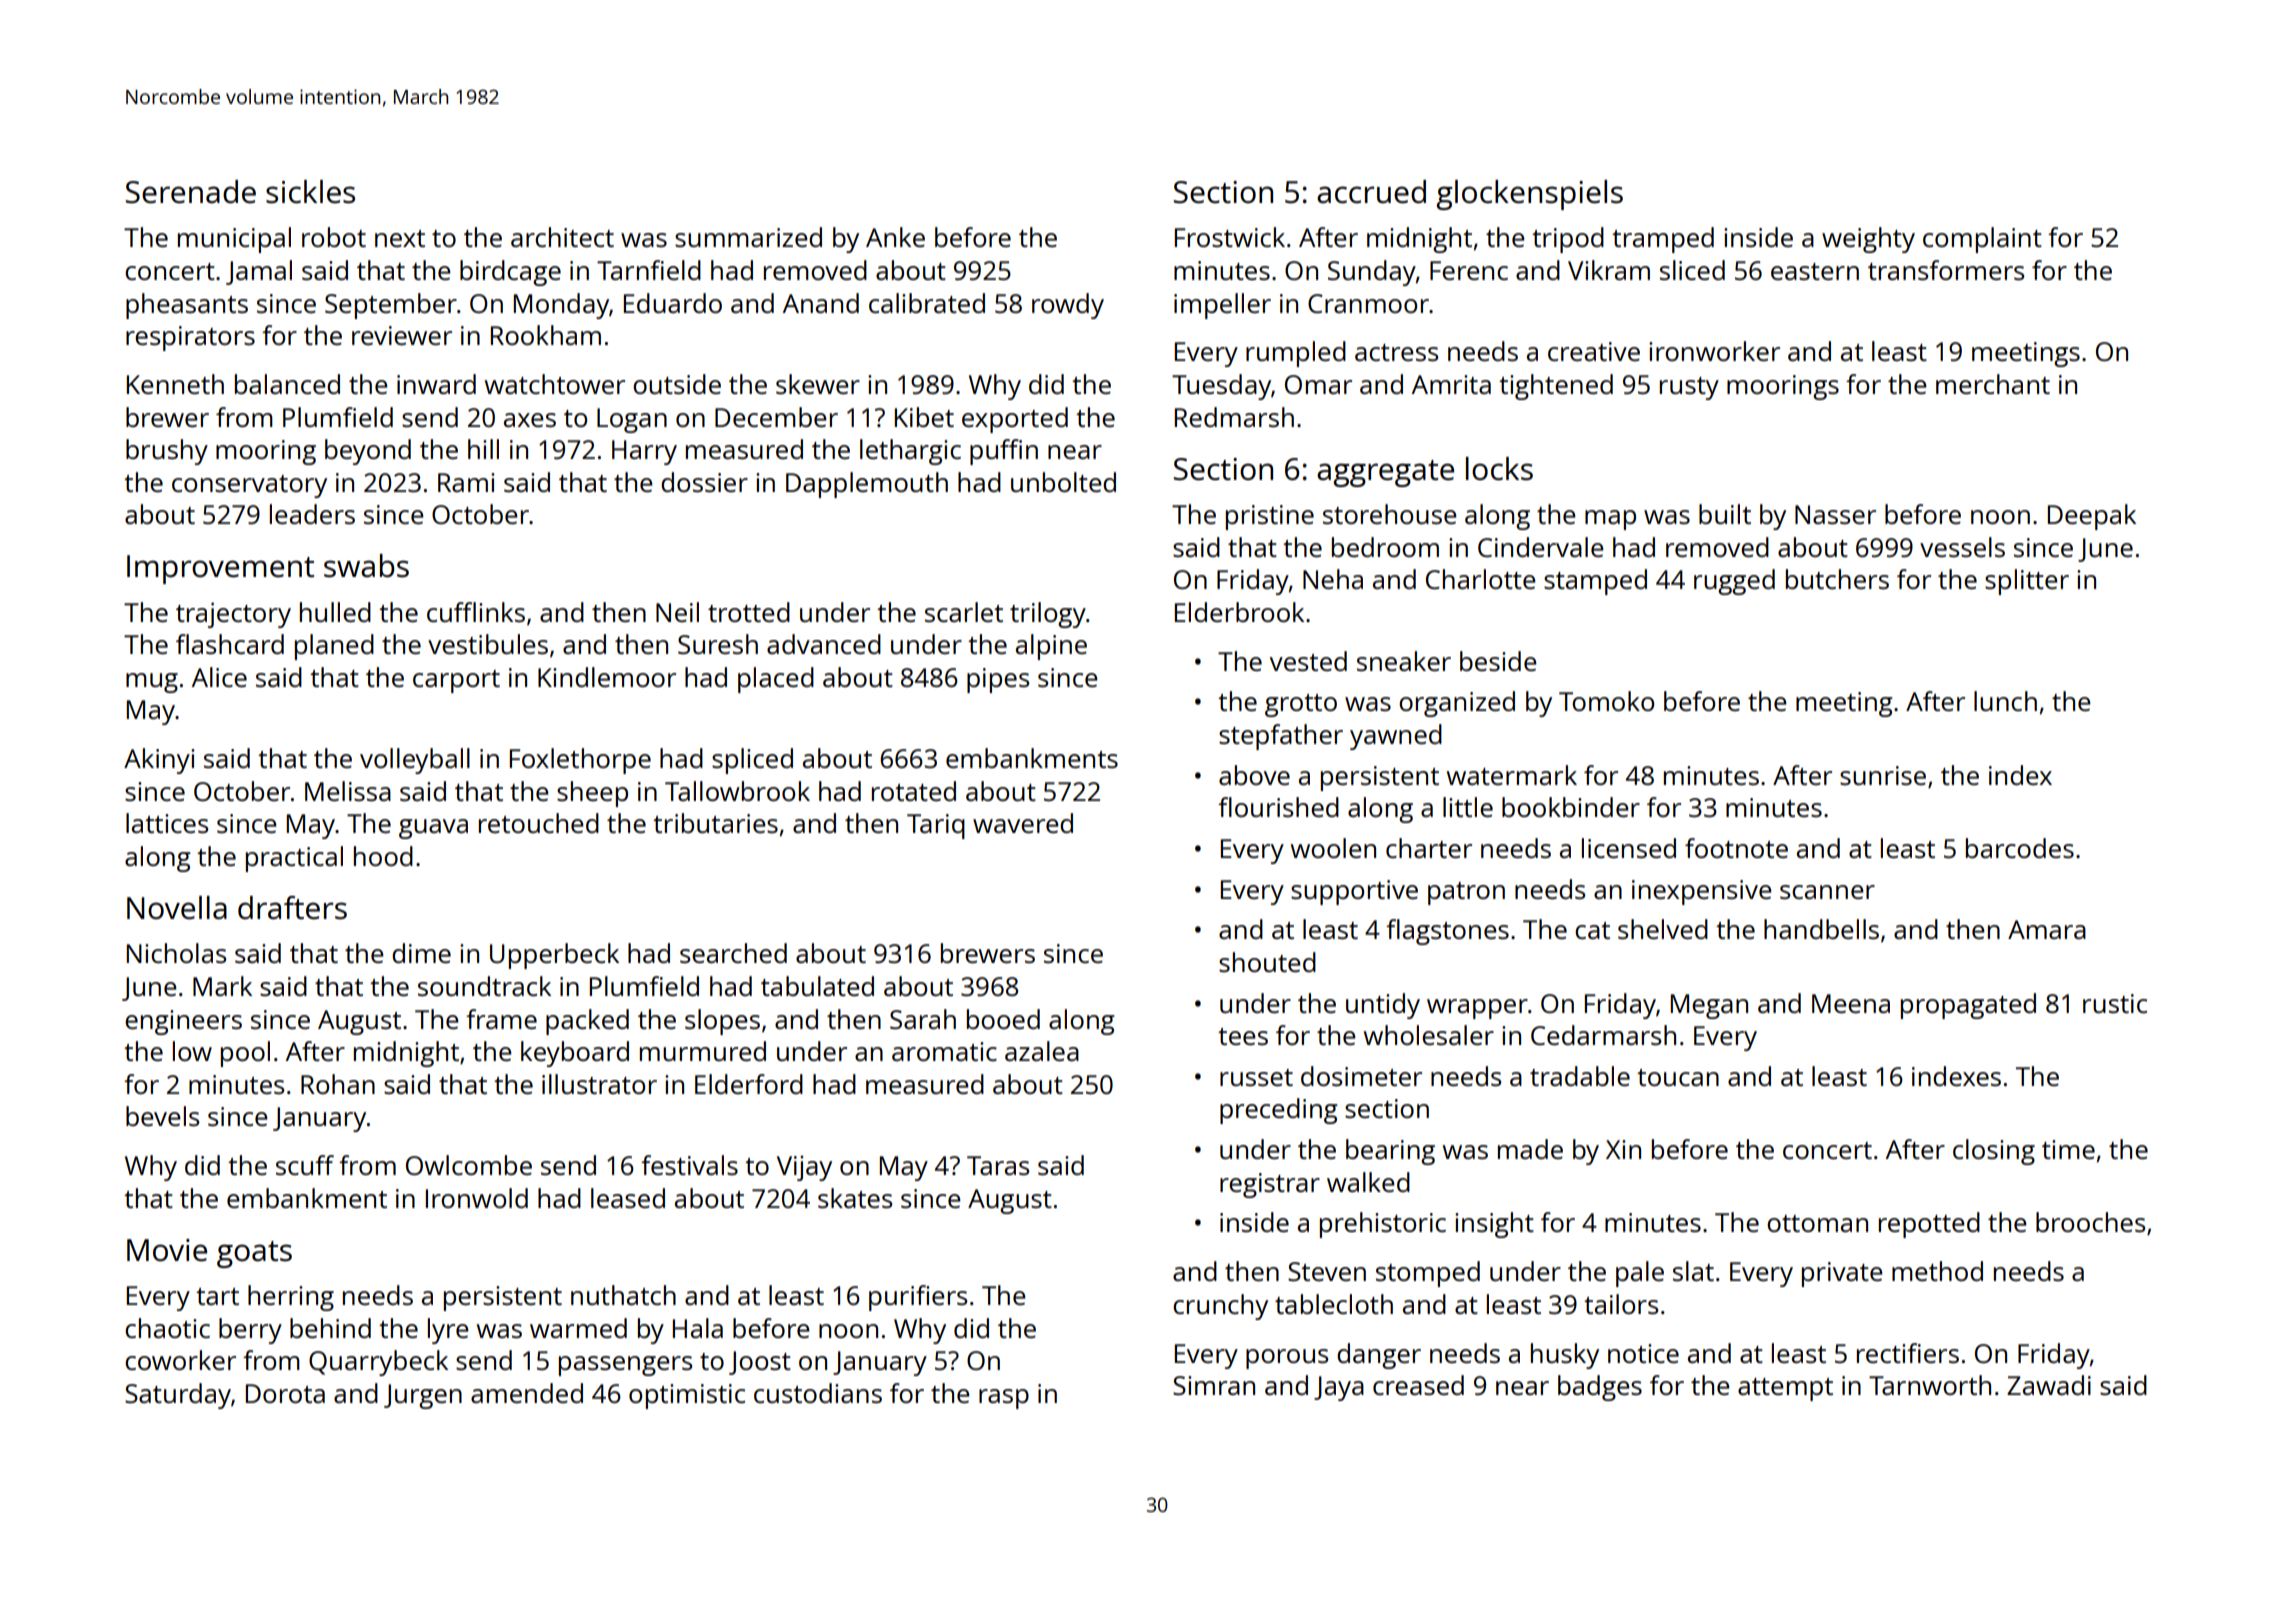 This document has height=1620, width=2292. I want to click on Dorota, so click(285, 1393).
